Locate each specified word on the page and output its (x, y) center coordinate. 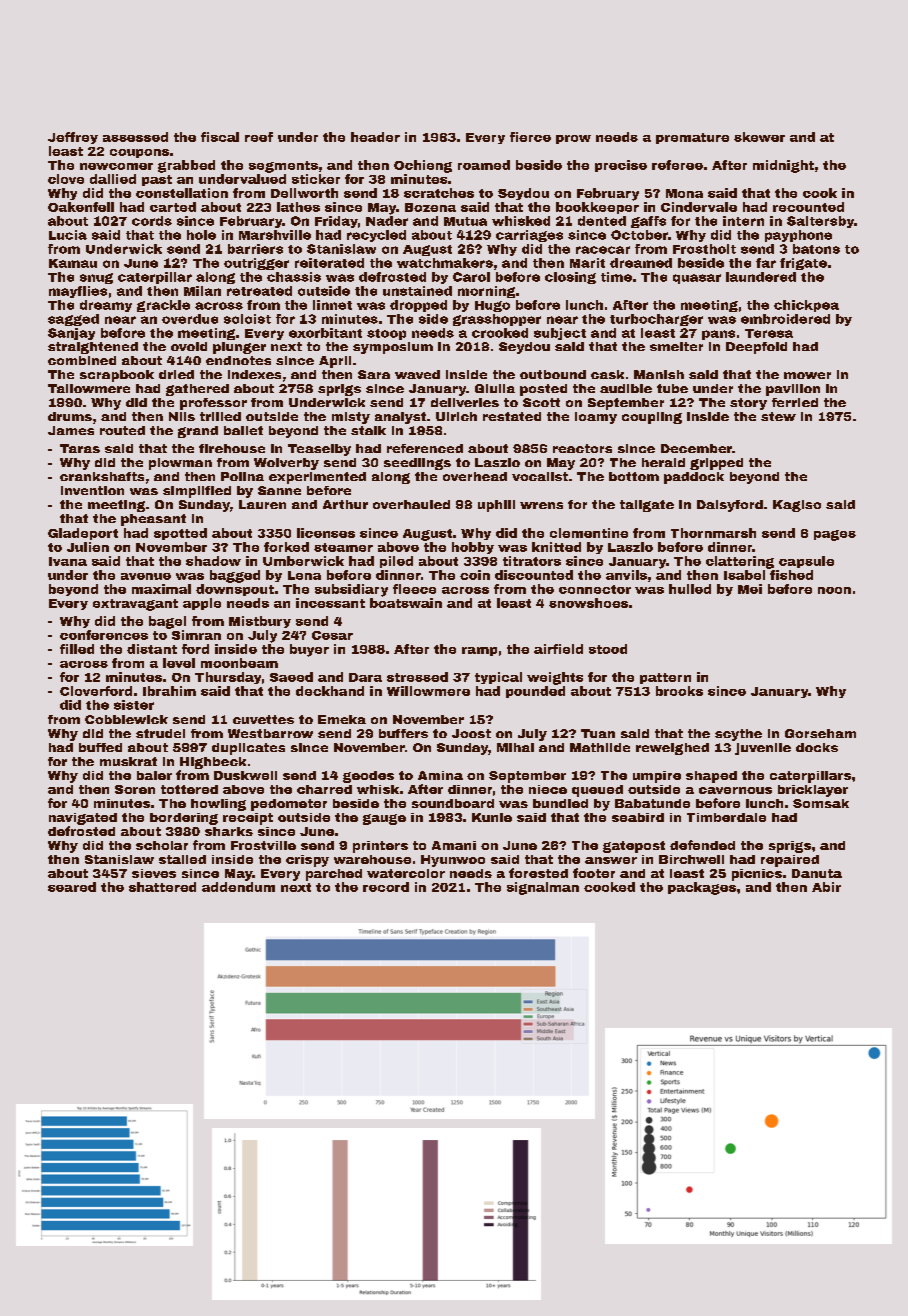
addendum (238, 887)
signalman (543, 888)
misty (351, 418)
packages (702, 888)
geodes (368, 777)
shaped (711, 777)
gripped (716, 464)
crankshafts (102, 476)
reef (259, 137)
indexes (254, 374)
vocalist (540, 476)
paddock (694, 478)
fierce (530, 137)
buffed (100, 747)
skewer (759, 137)
